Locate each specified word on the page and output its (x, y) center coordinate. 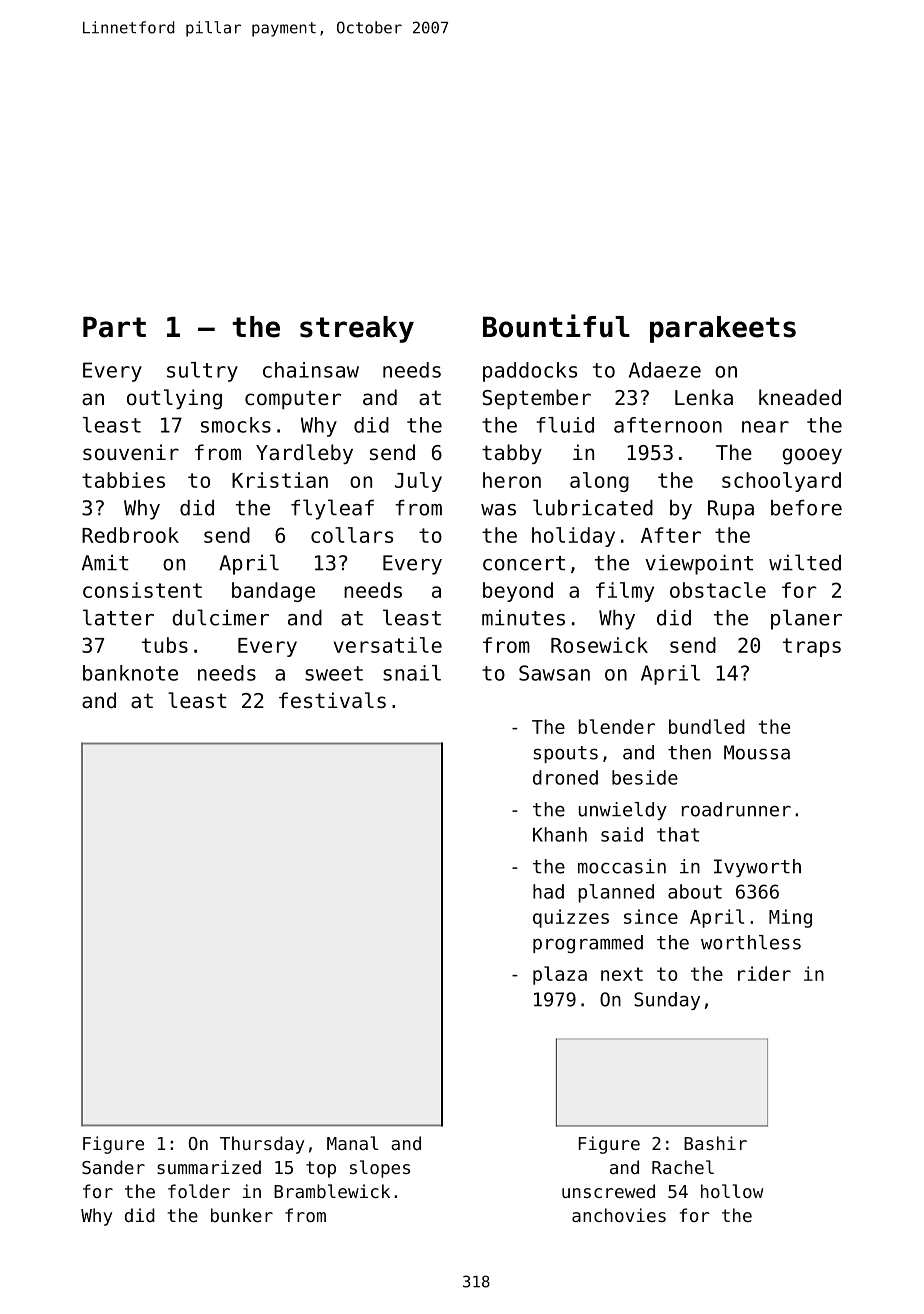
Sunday (667, 1001)
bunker (242, 1215)
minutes (523, 618)
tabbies (123, 480)
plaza (560, 975)
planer (806, 619)
